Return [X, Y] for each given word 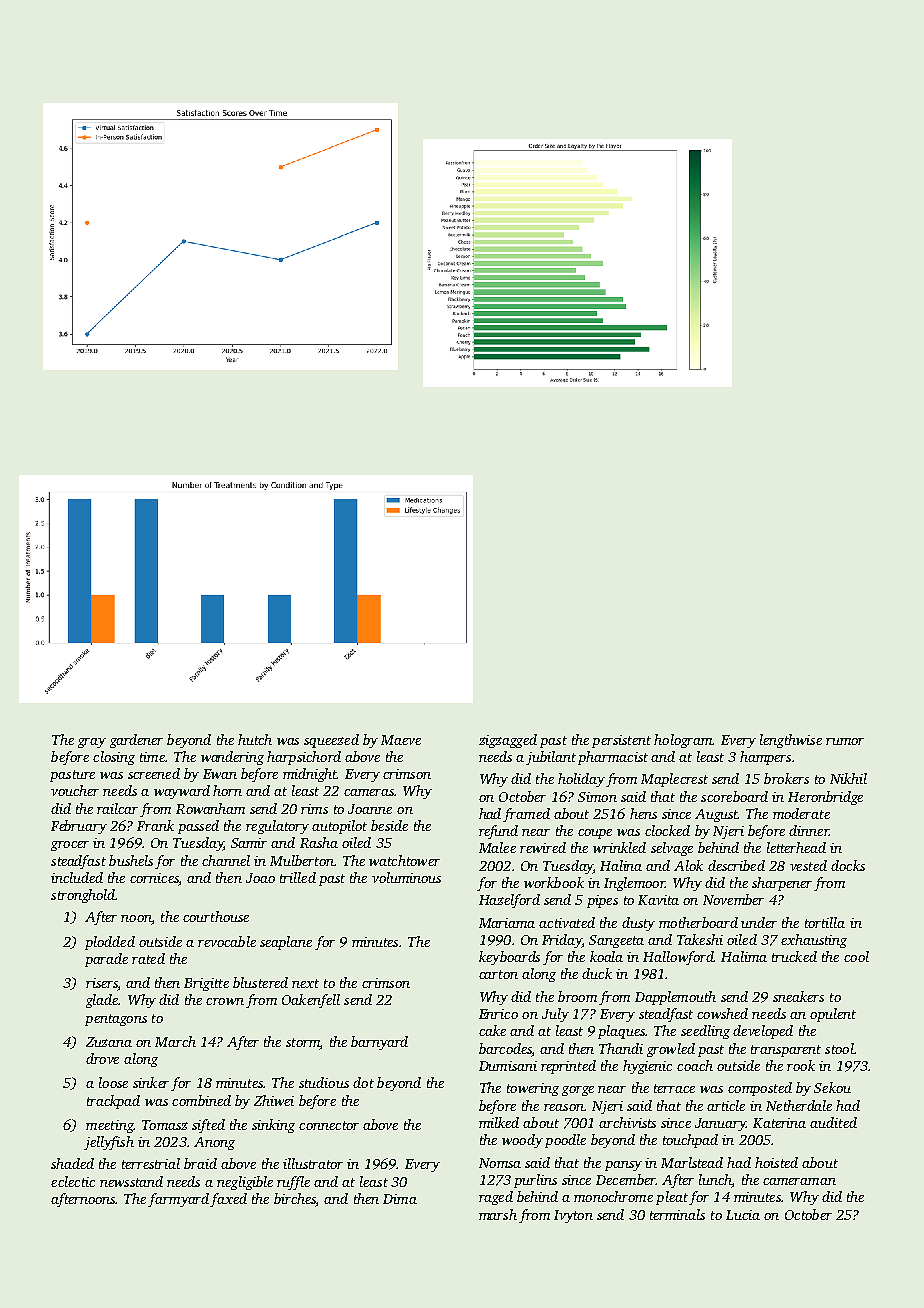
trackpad [113, 1102]
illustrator [313, 1163]
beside [389, 825]
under [759, 922]
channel [226, 860]
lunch [715, 1181]
